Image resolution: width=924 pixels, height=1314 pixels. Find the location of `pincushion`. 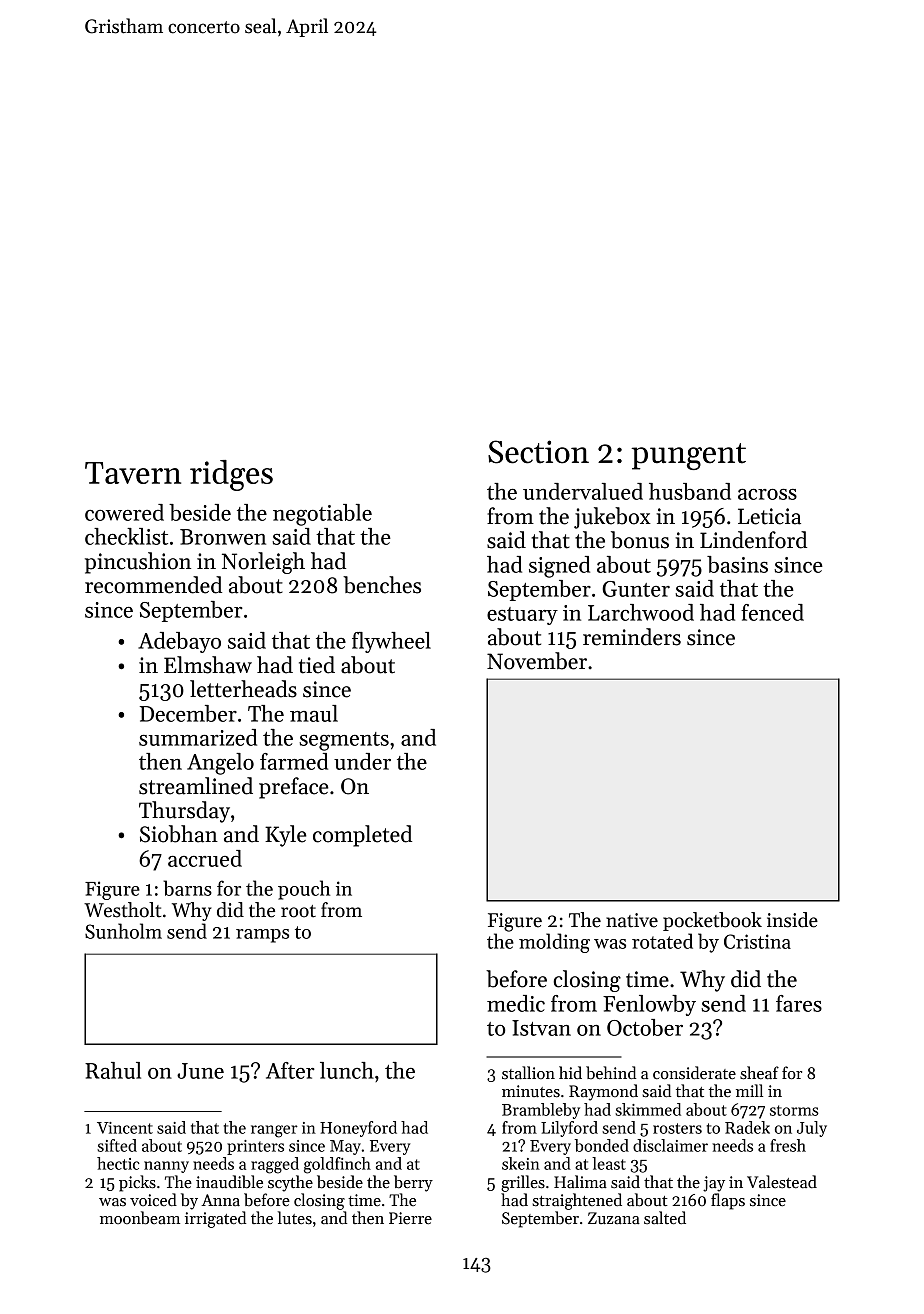

pincushion is located at coordinates (138, 563).
